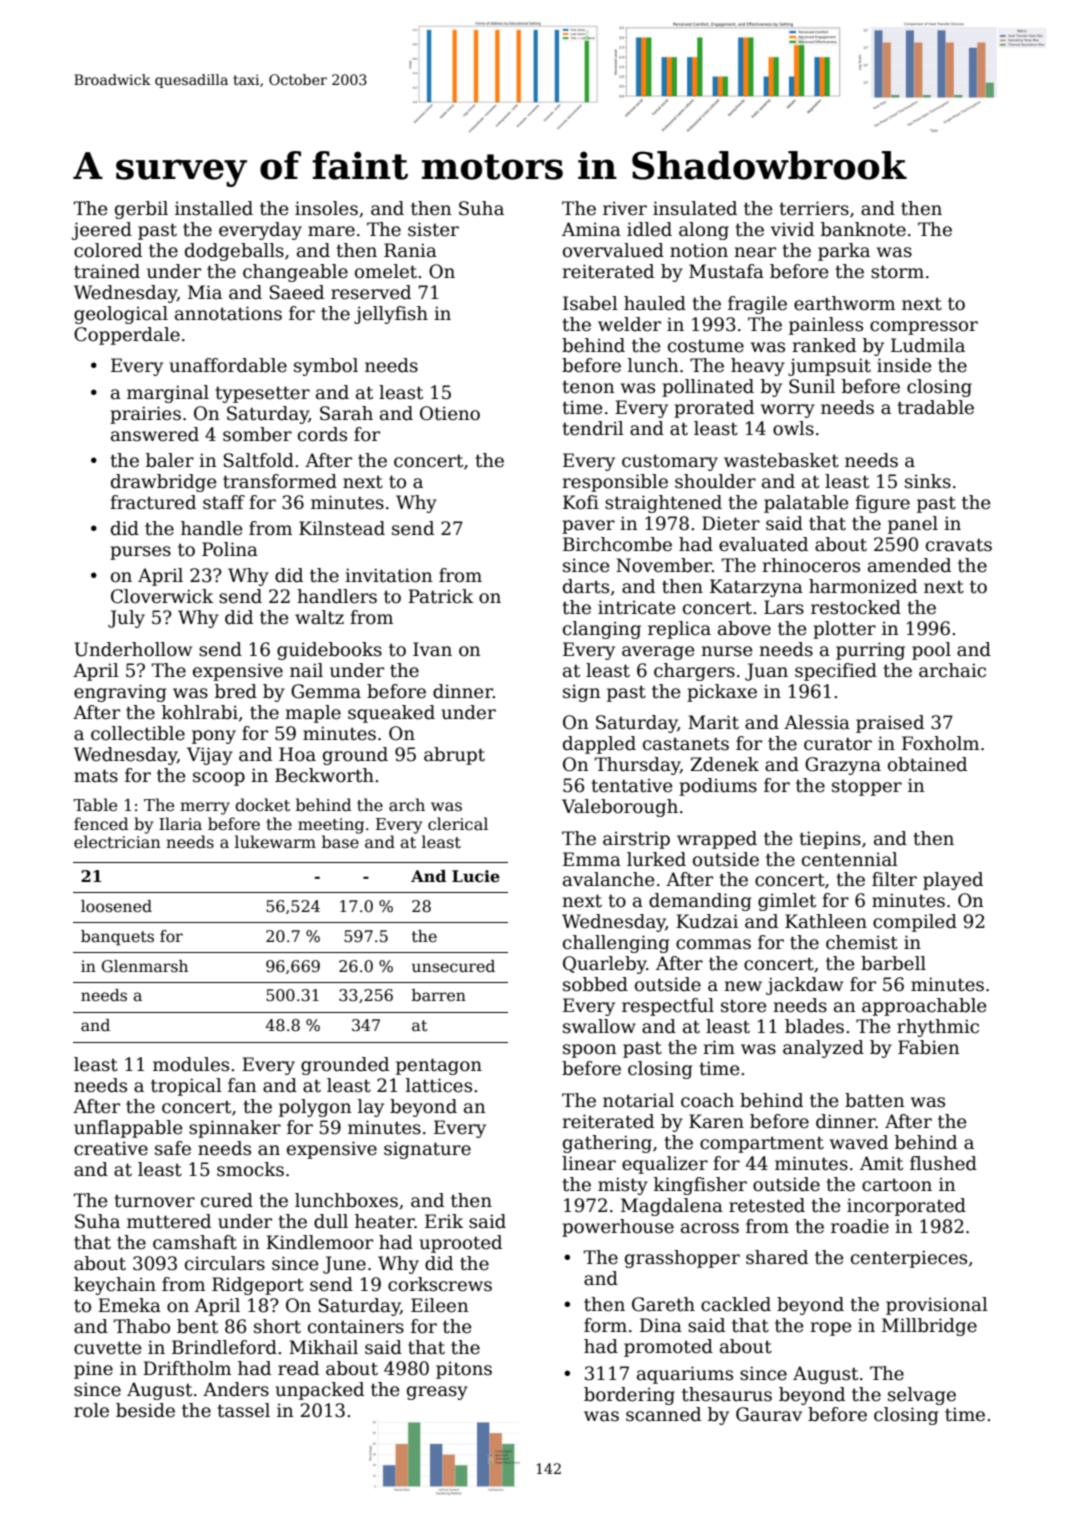 The height and width of the image is (1521, 1070). What do you see at coordinates (894, 879) in the image?
I see `filter` at bounding box center [894, 879].
